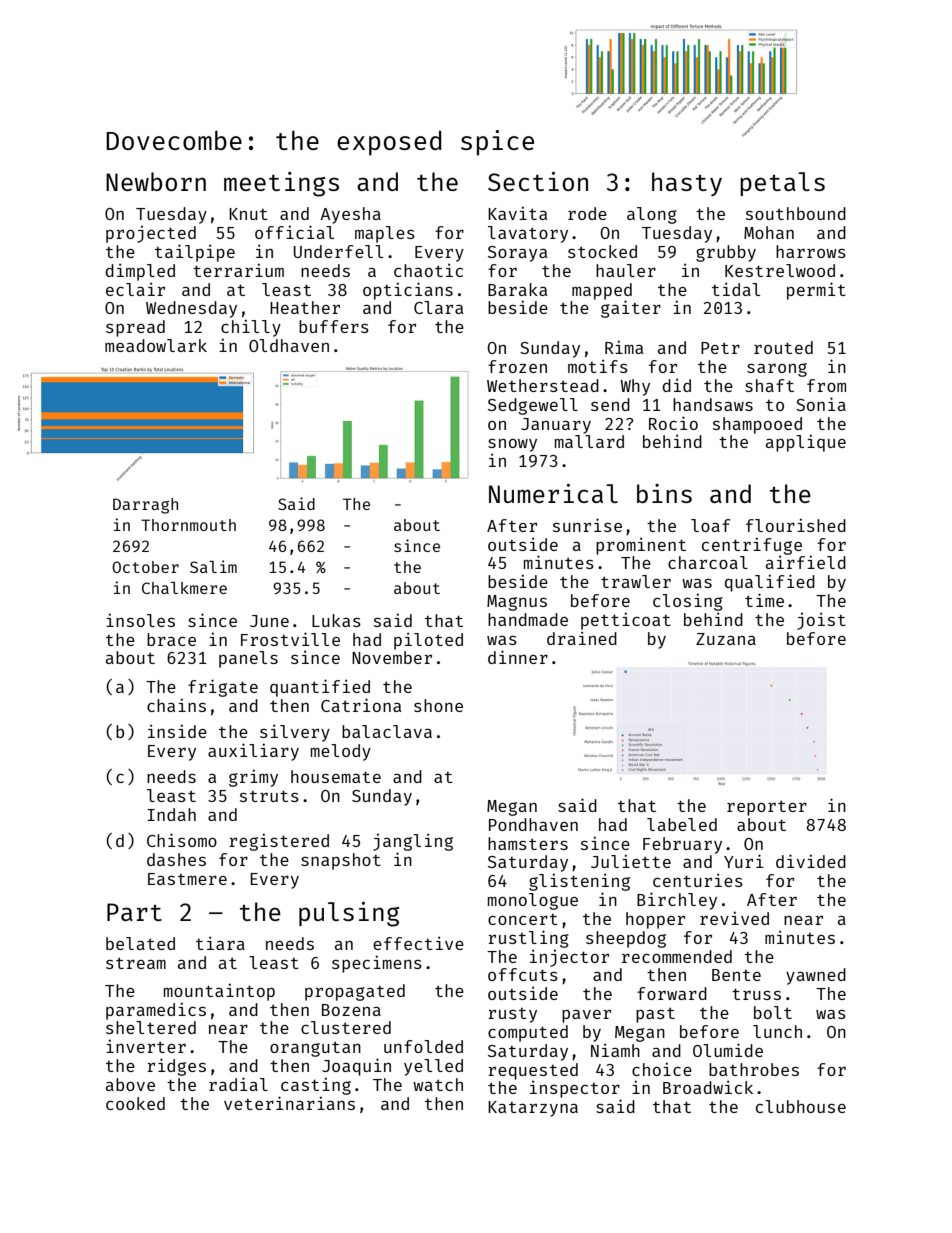  I want to click on hasty, so click(687, 184).
